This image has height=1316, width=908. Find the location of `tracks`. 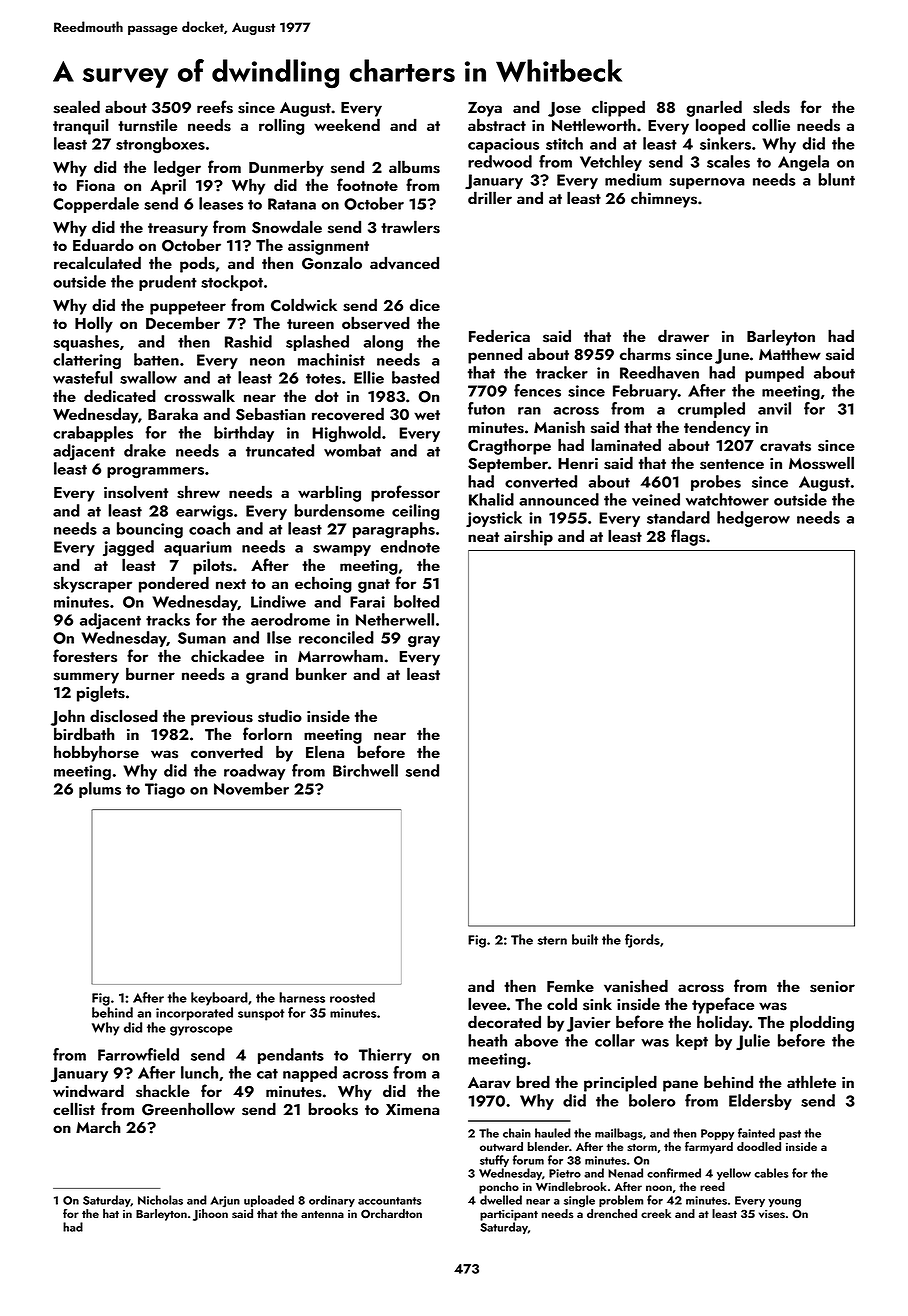

tracks is located at coordinates (168, 619).
